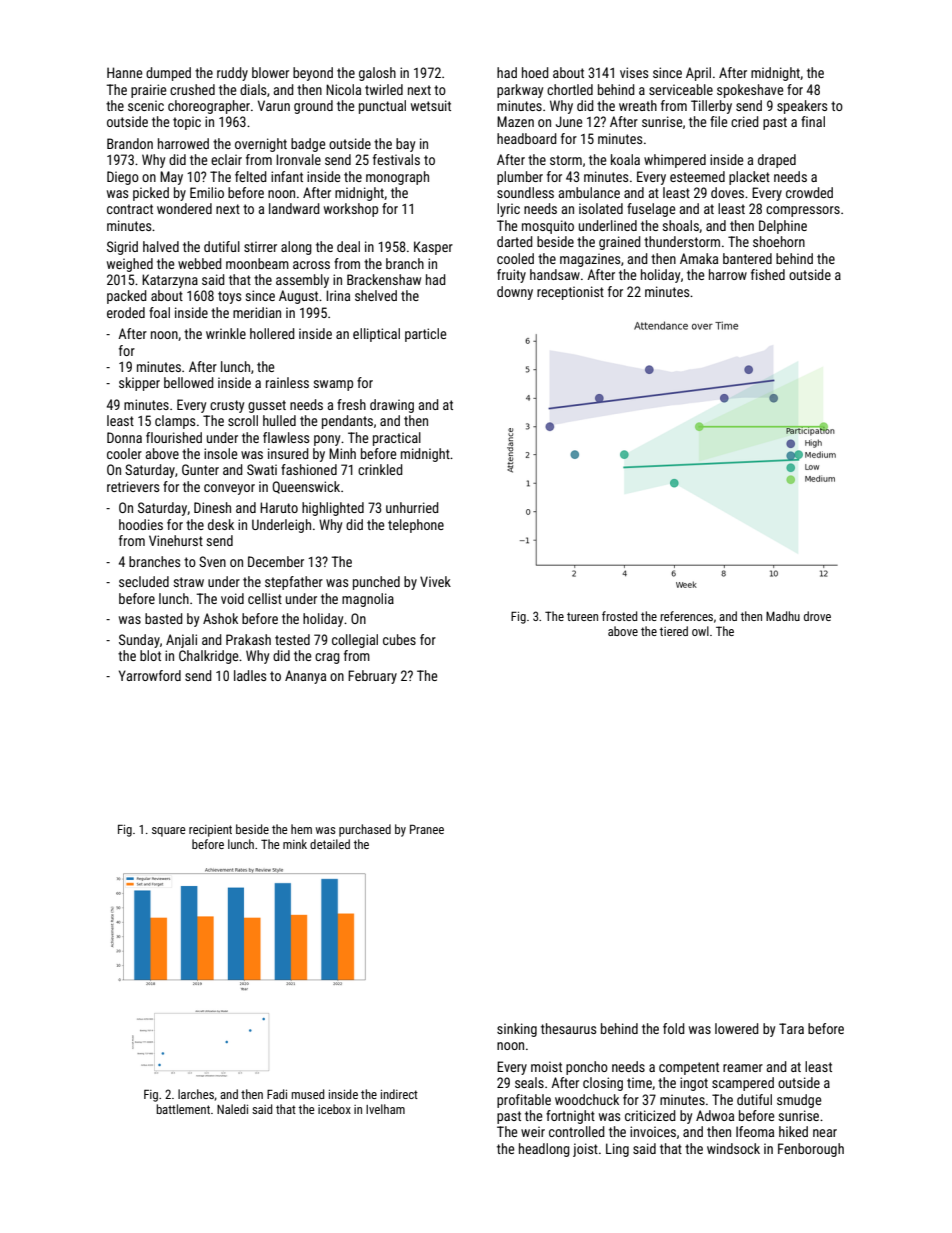  What do you see at coordinates (196, 1094) in the image?
I see `larches` at bounding box center [196, 1094].
